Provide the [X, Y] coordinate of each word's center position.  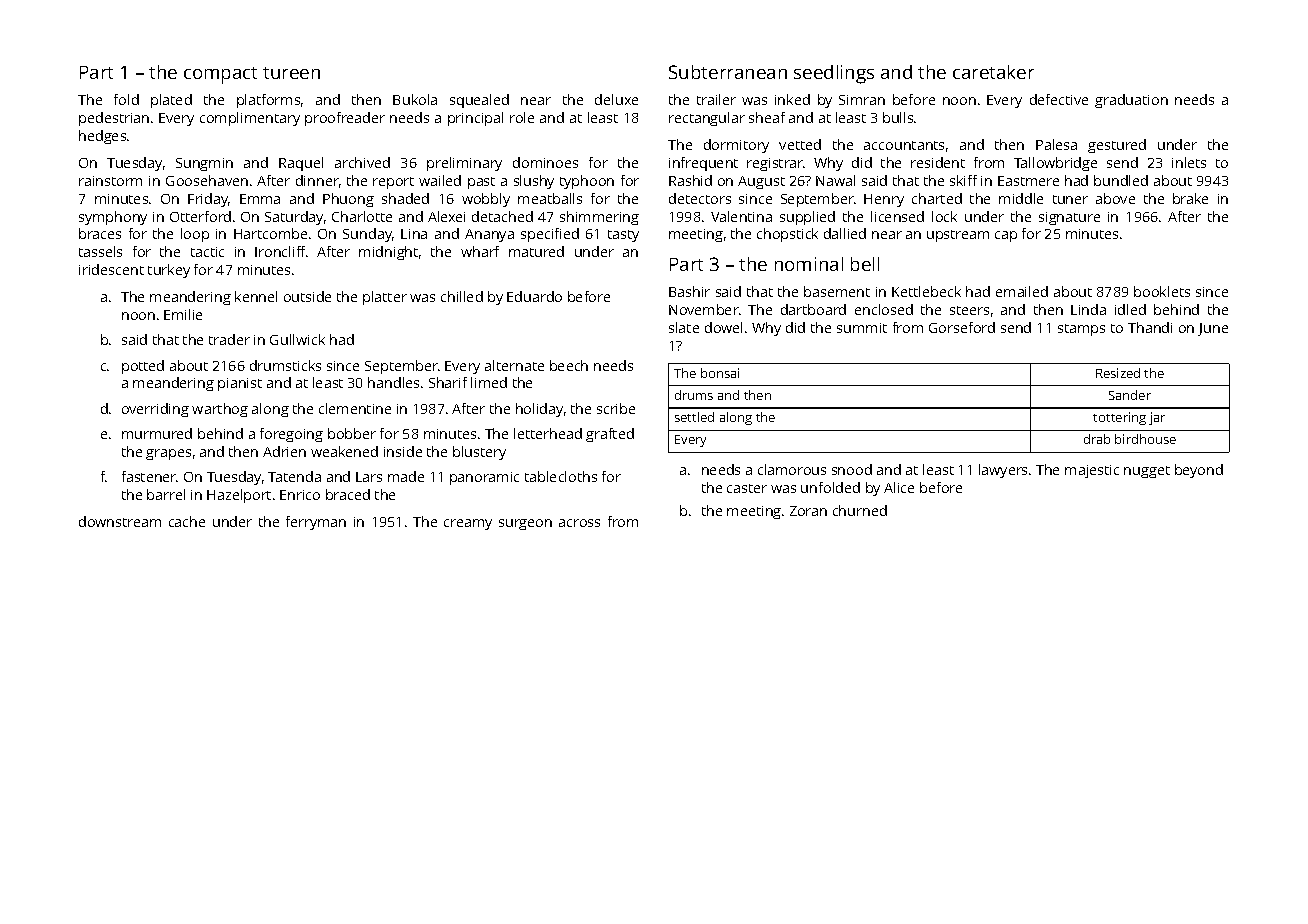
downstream [120, 521]
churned [860, 510]
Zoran [808, 511]
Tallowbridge [1055, 164]
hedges [102, 137]
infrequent [703, 164]
